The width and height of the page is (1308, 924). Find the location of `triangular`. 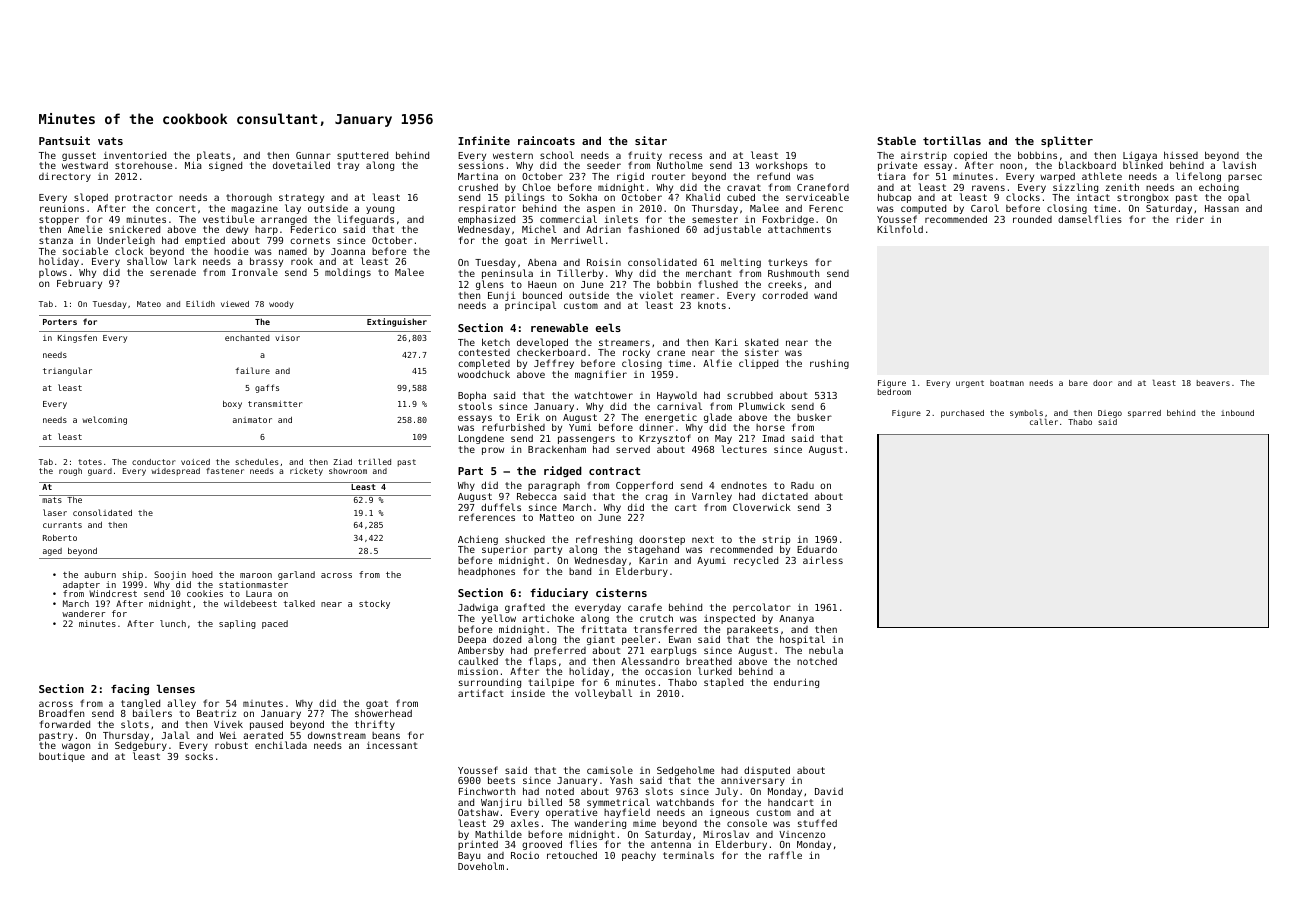

triangular is located at coordinates (67, 371).
